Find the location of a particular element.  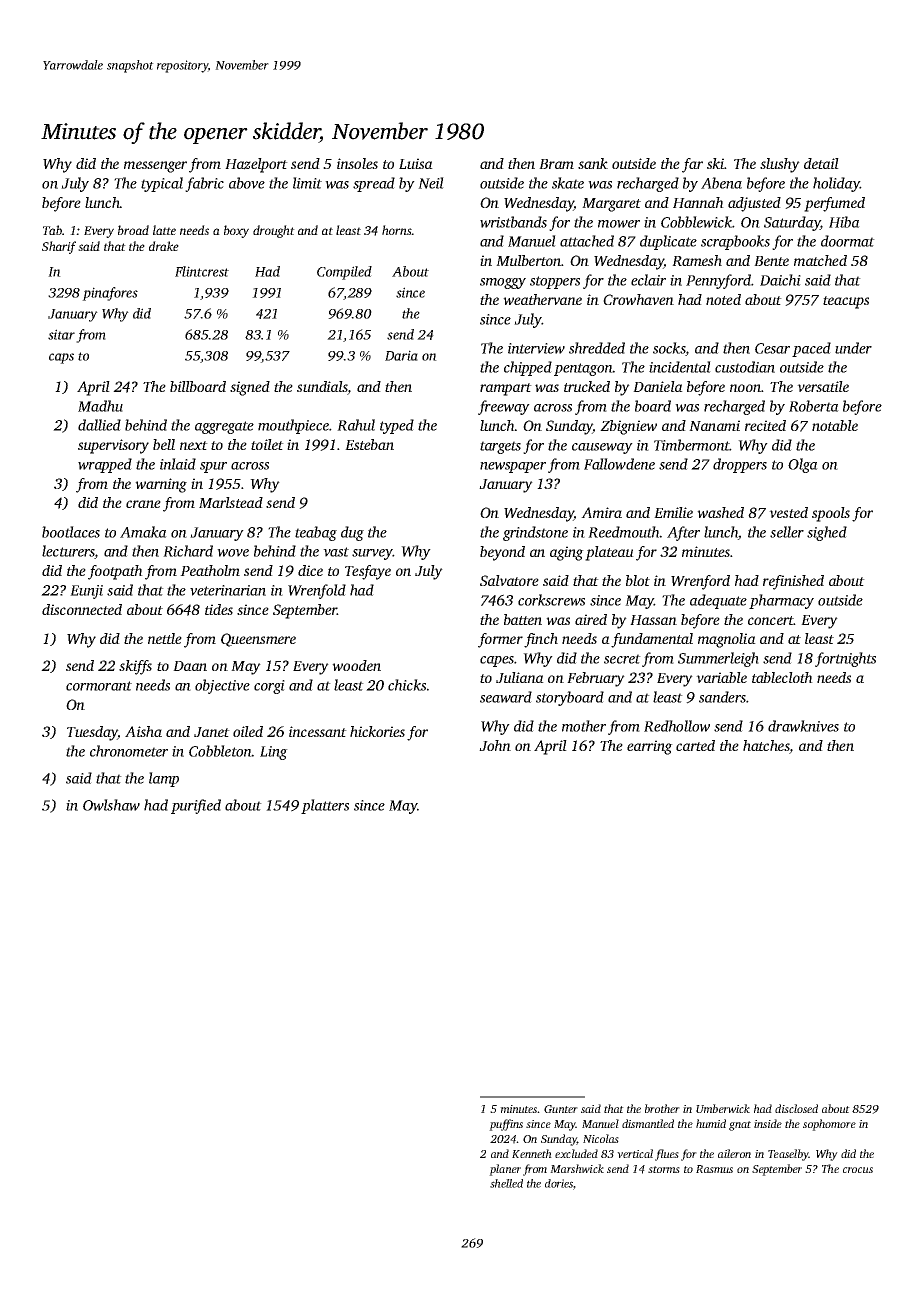

under is located at coordinates (853, 348).
